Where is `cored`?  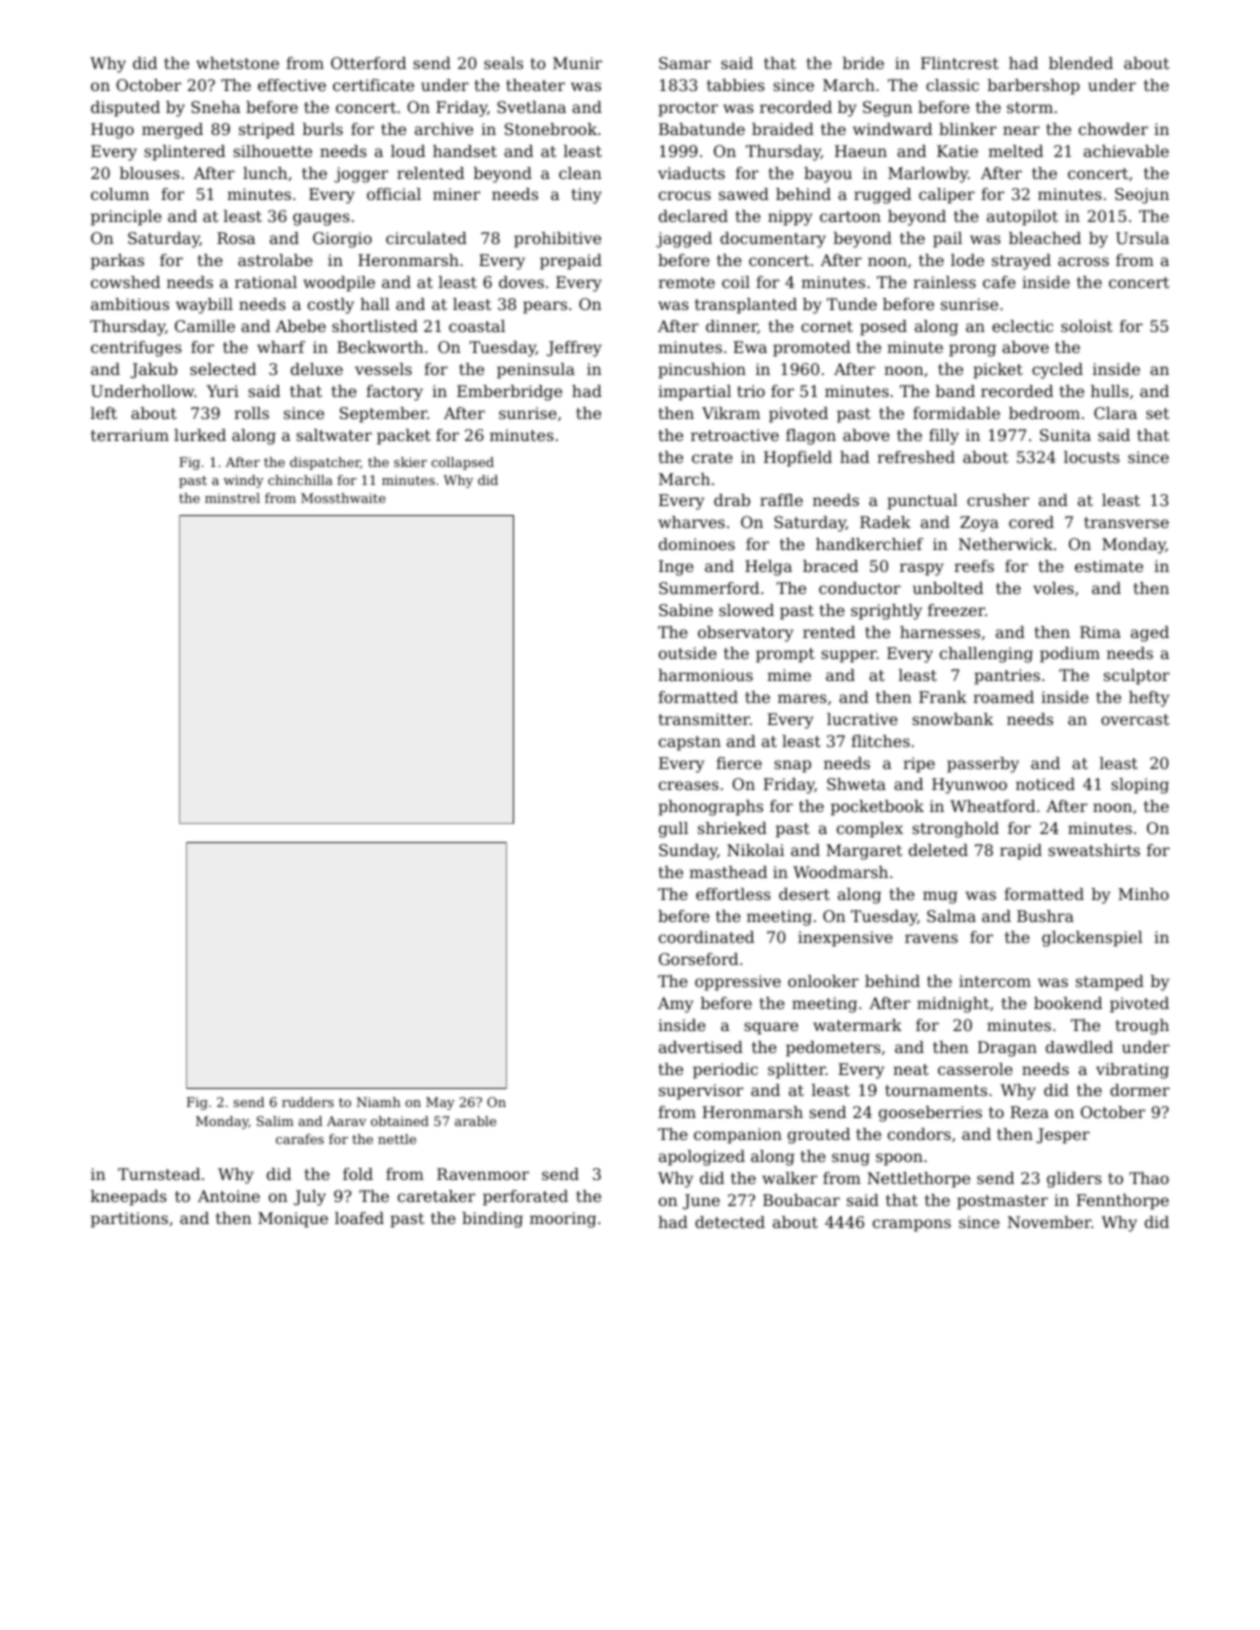 cored is located at coordinates (1031, 522).
